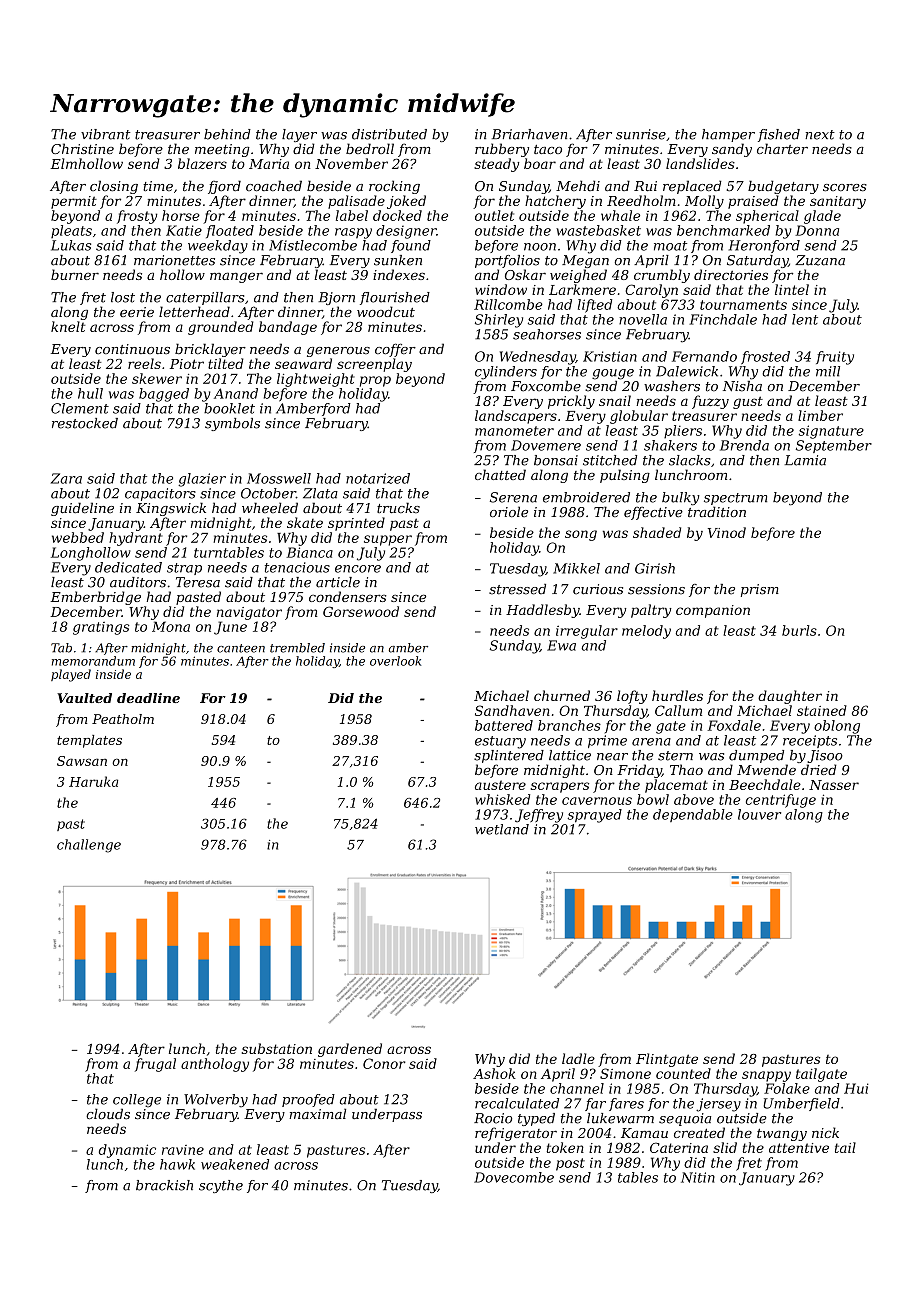 The width and height of the page is (924, 1308). What do you see at coordinates (502, 829) in the page?
I see `wetland` at bounding box center [502, 829].
